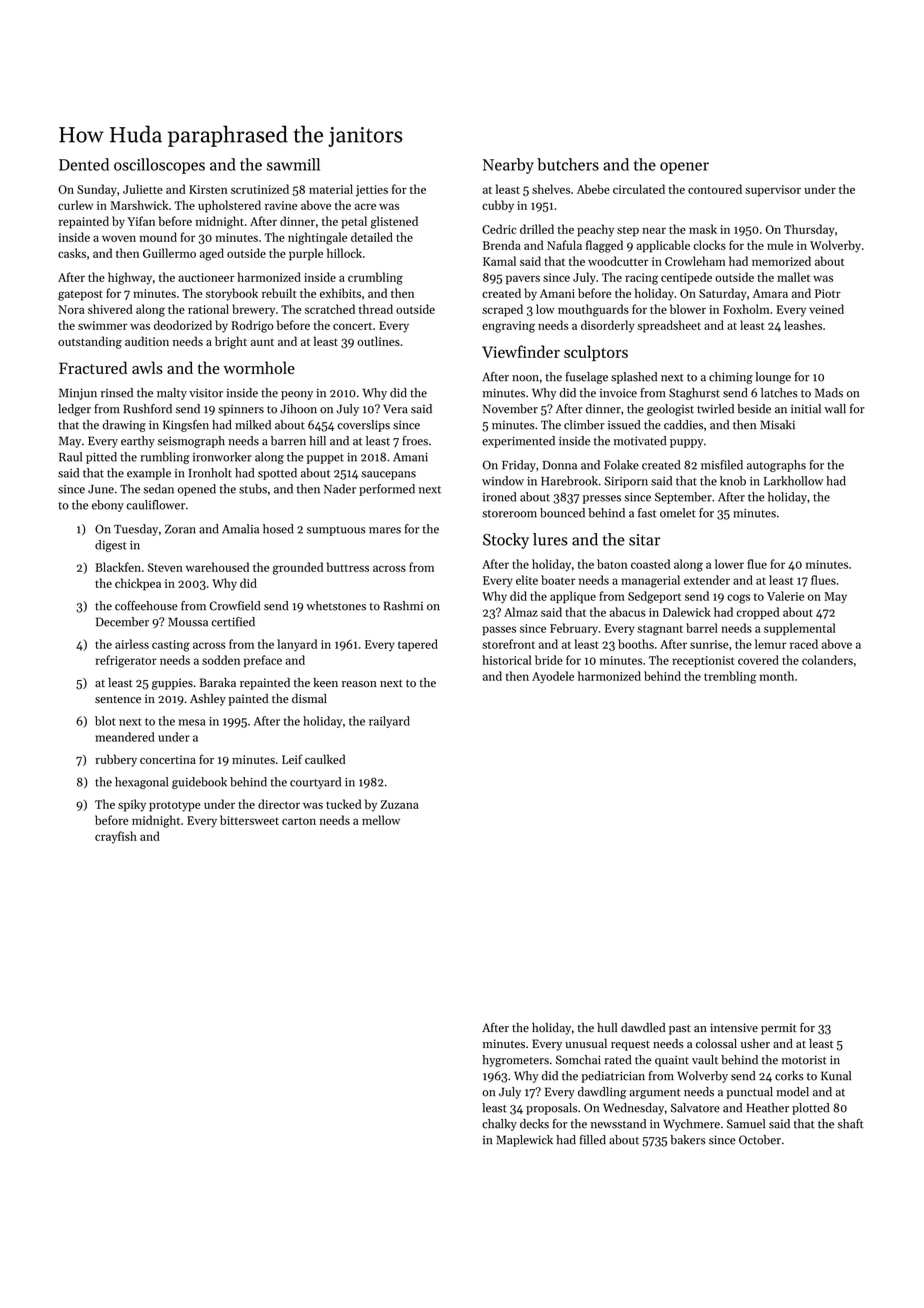  I want to click on Dented, so click(84, 164).
